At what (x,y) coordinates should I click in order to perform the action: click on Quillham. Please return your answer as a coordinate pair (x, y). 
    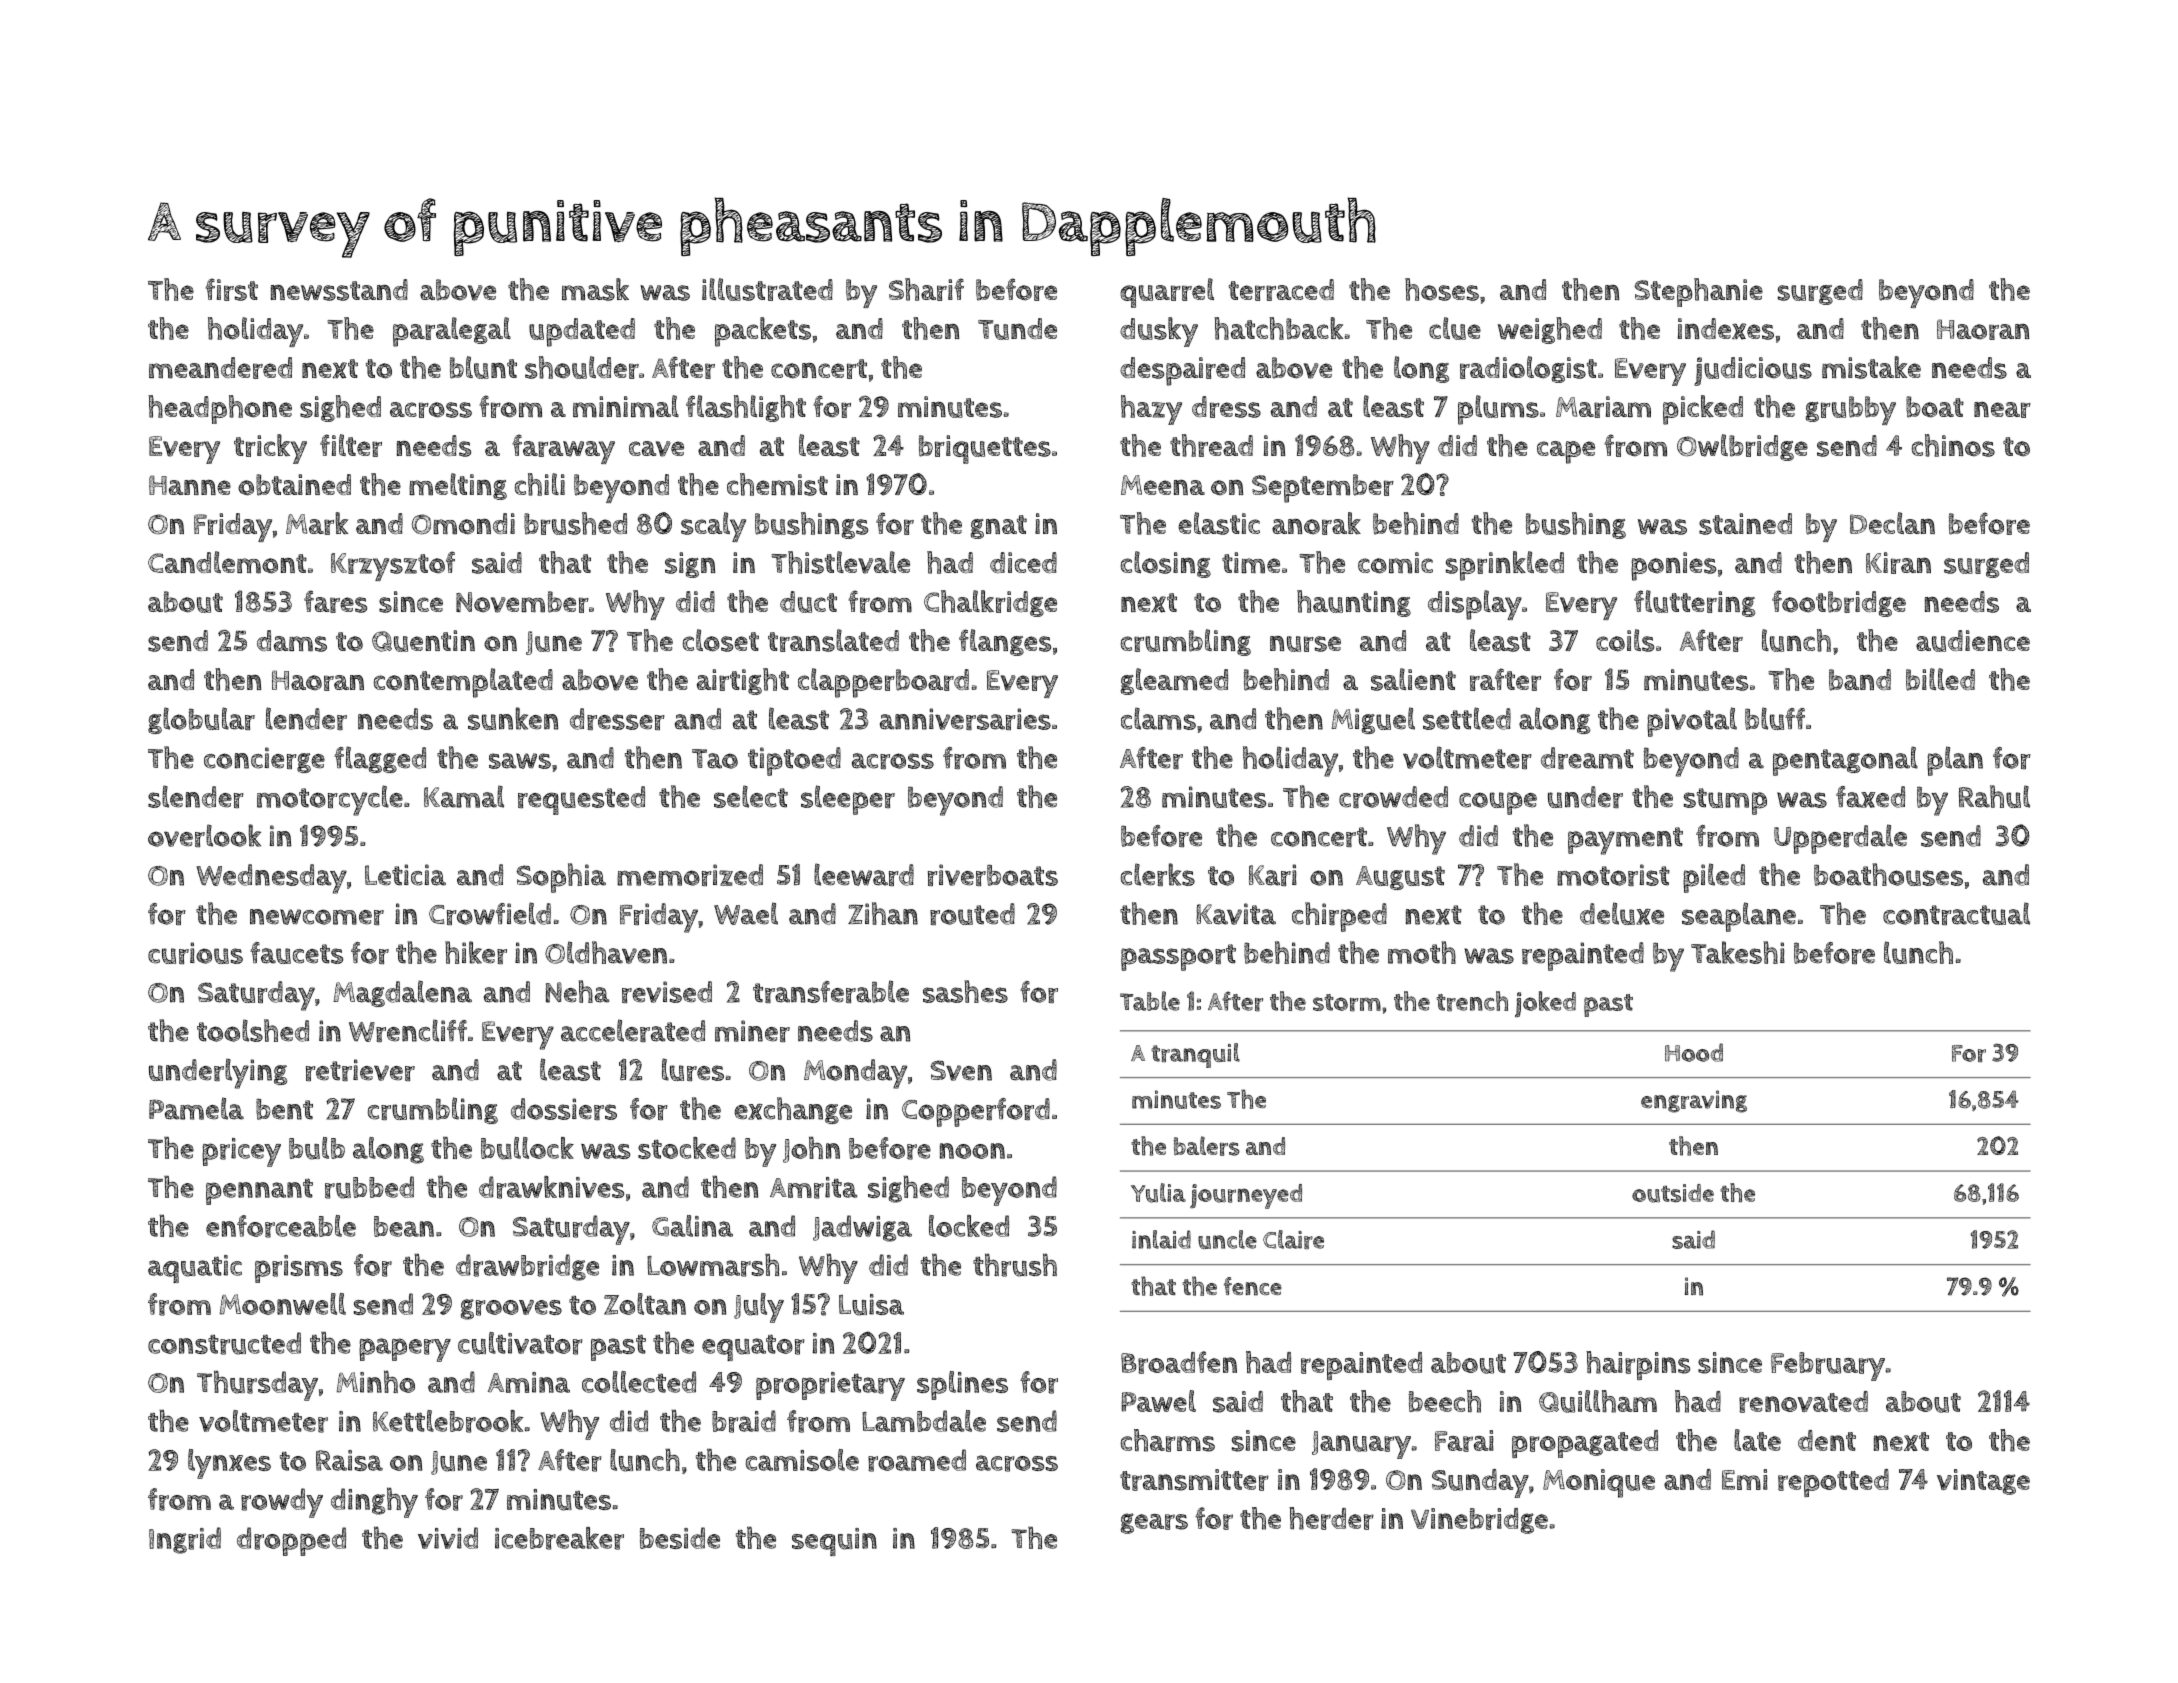
    Looking at the image, I should click on (1598, 1401).
